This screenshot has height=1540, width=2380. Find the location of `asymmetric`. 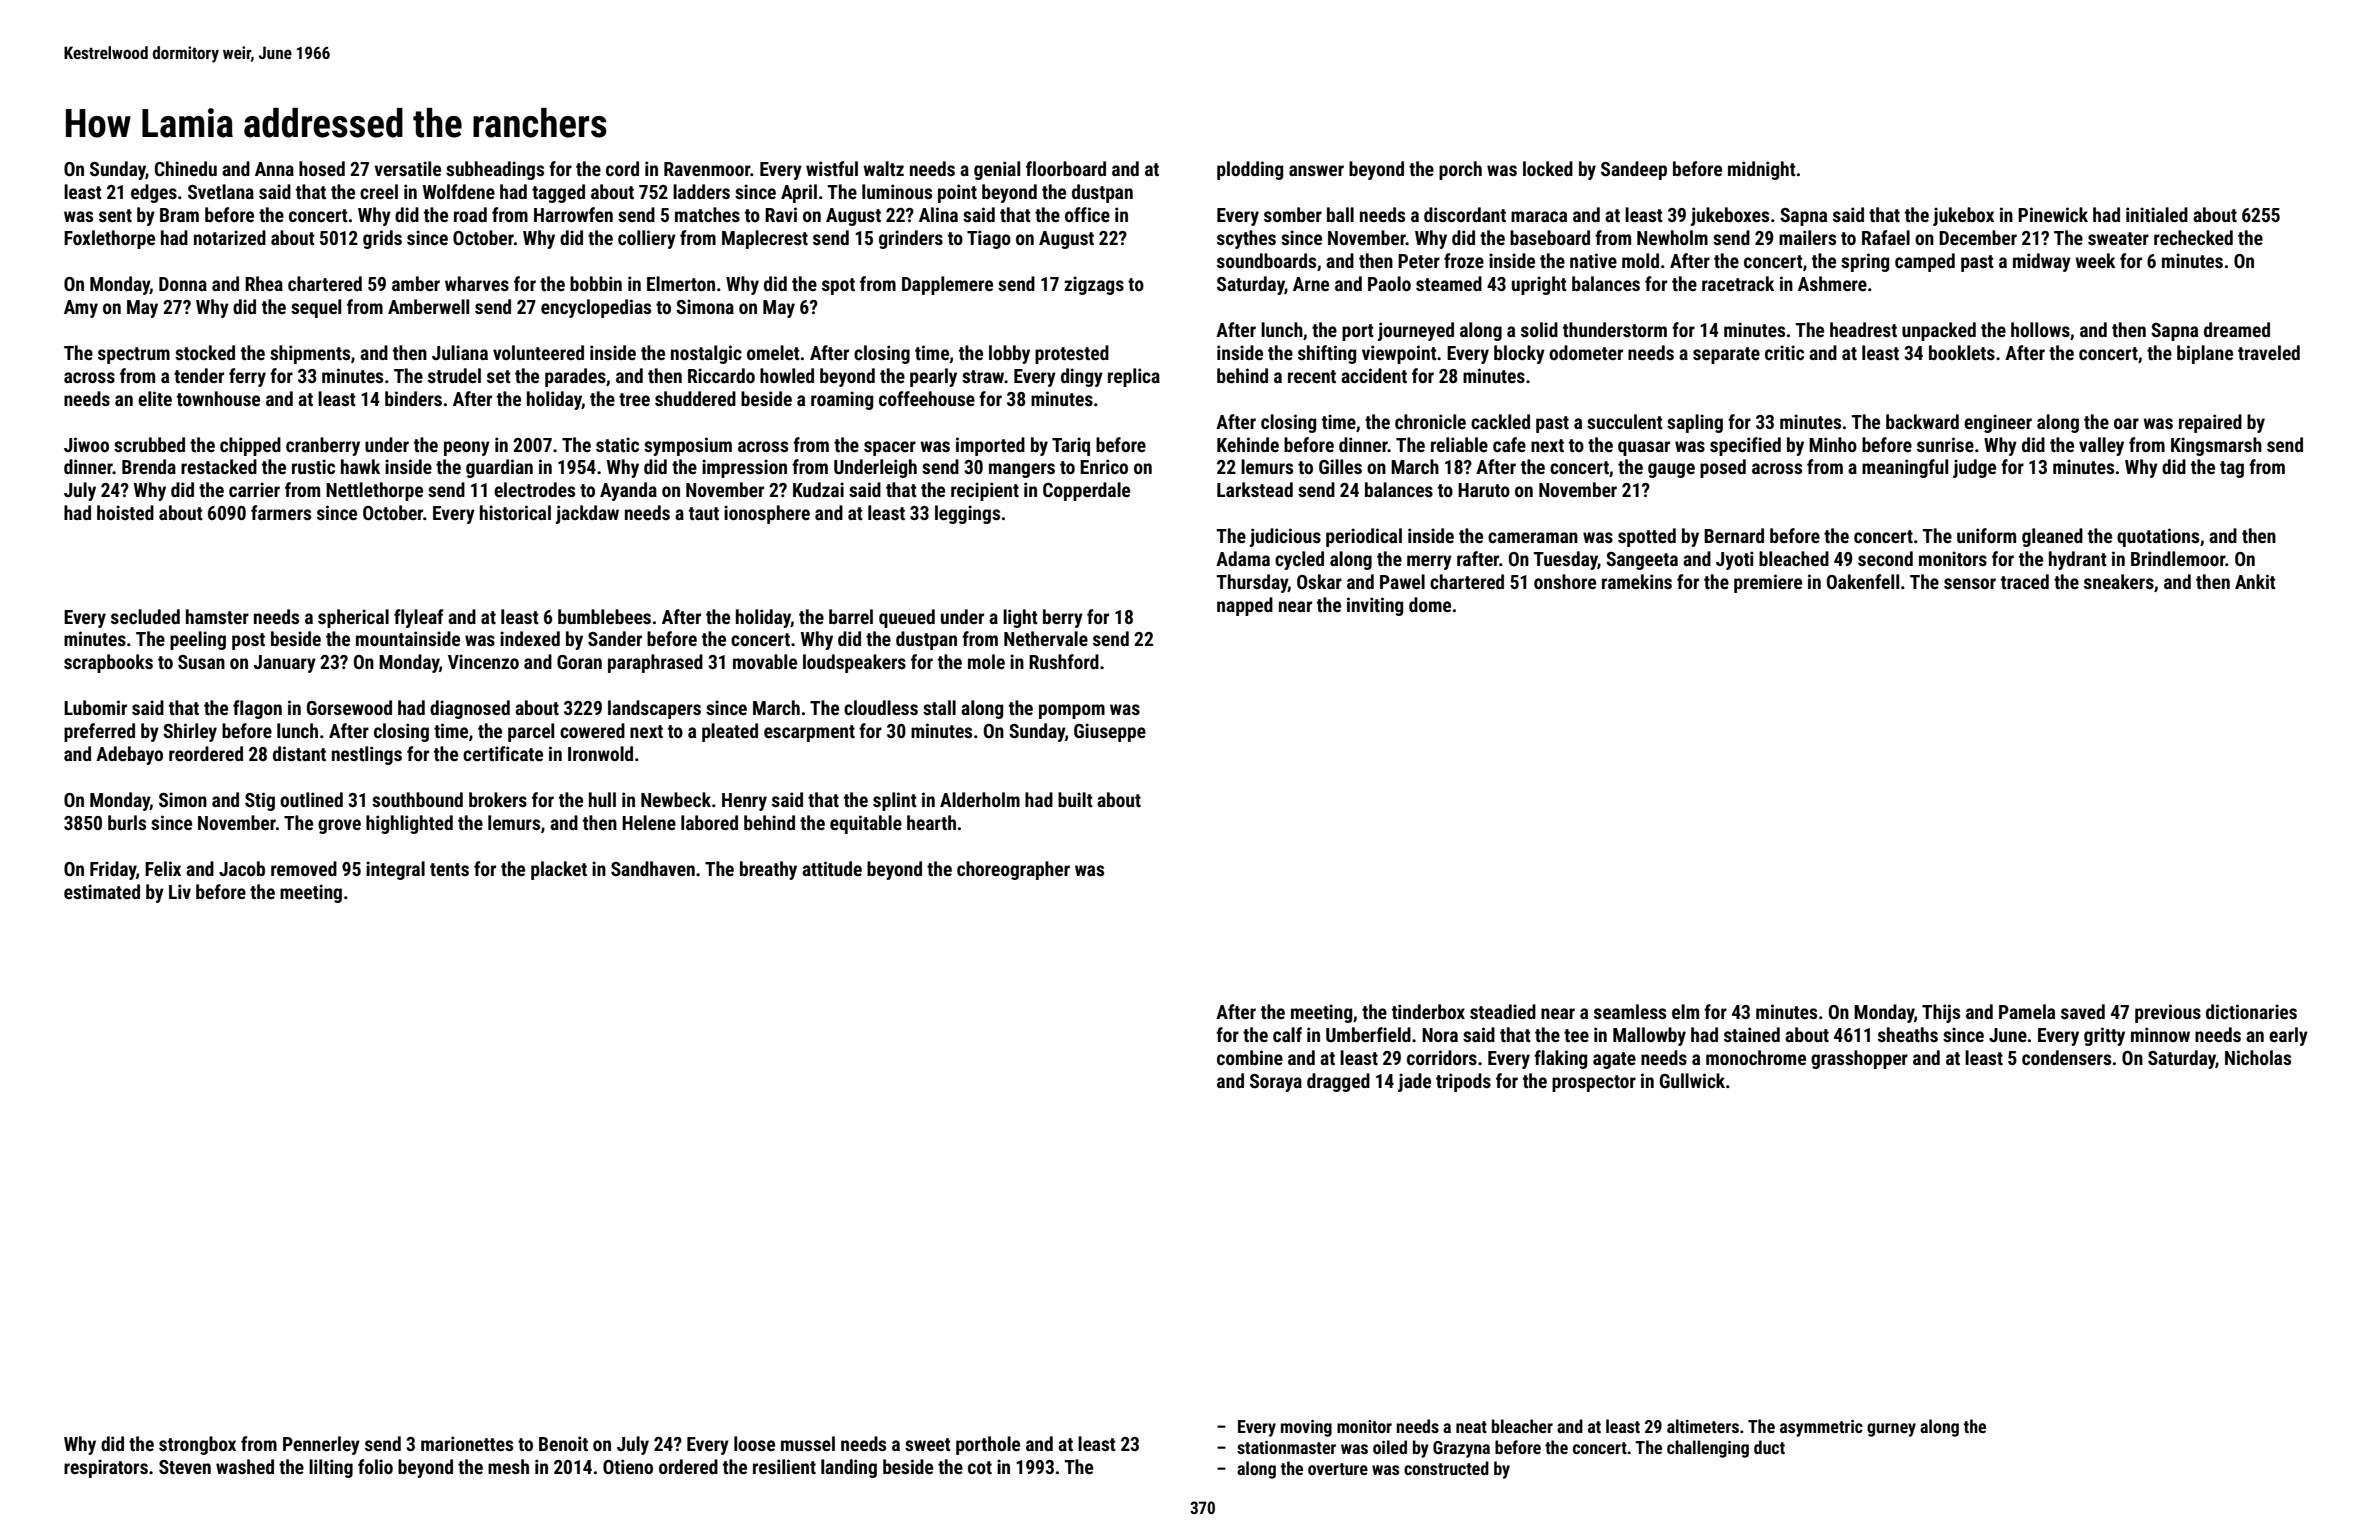

asymmetric is located at coordinates (1821, 1428).
